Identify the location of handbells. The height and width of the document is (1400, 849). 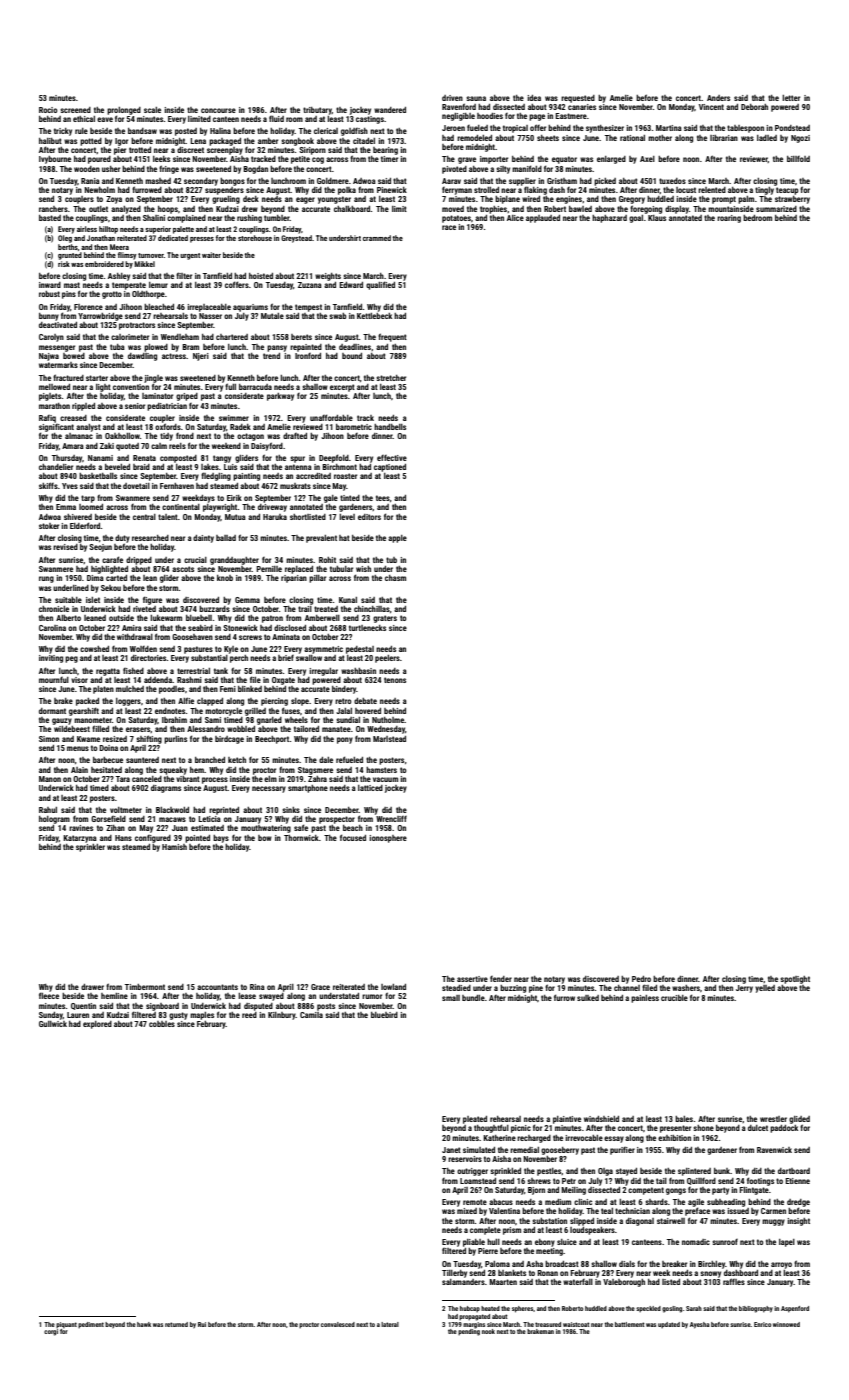
(390, 427).
